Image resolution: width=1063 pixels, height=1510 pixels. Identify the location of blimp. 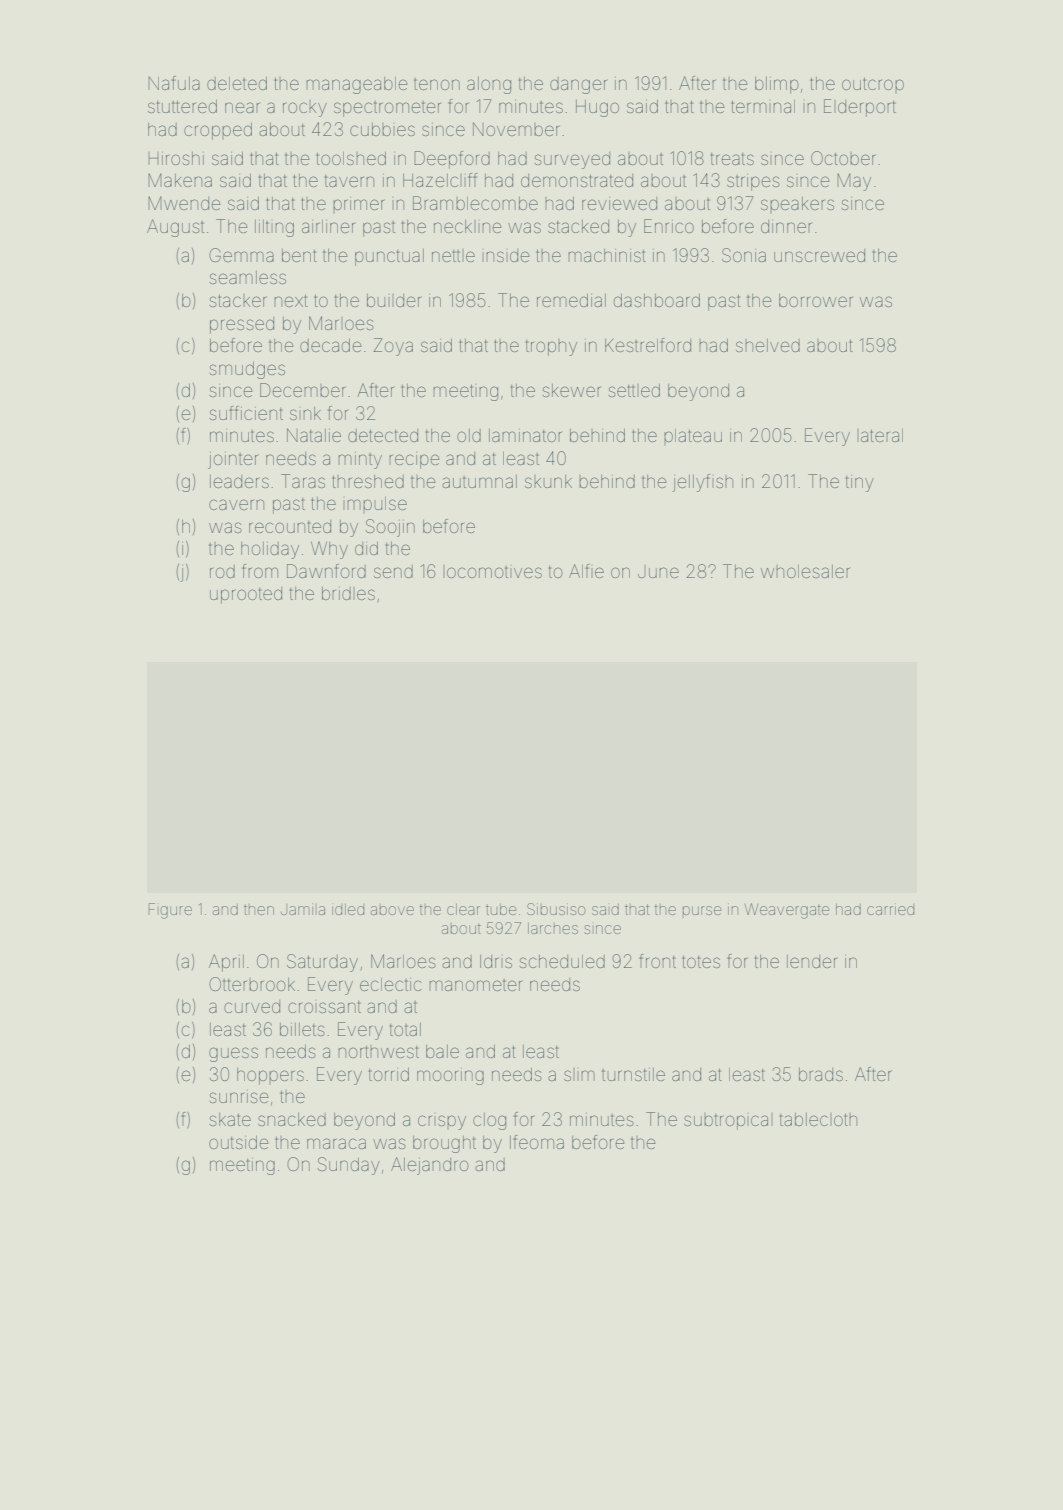
(777, 85).
